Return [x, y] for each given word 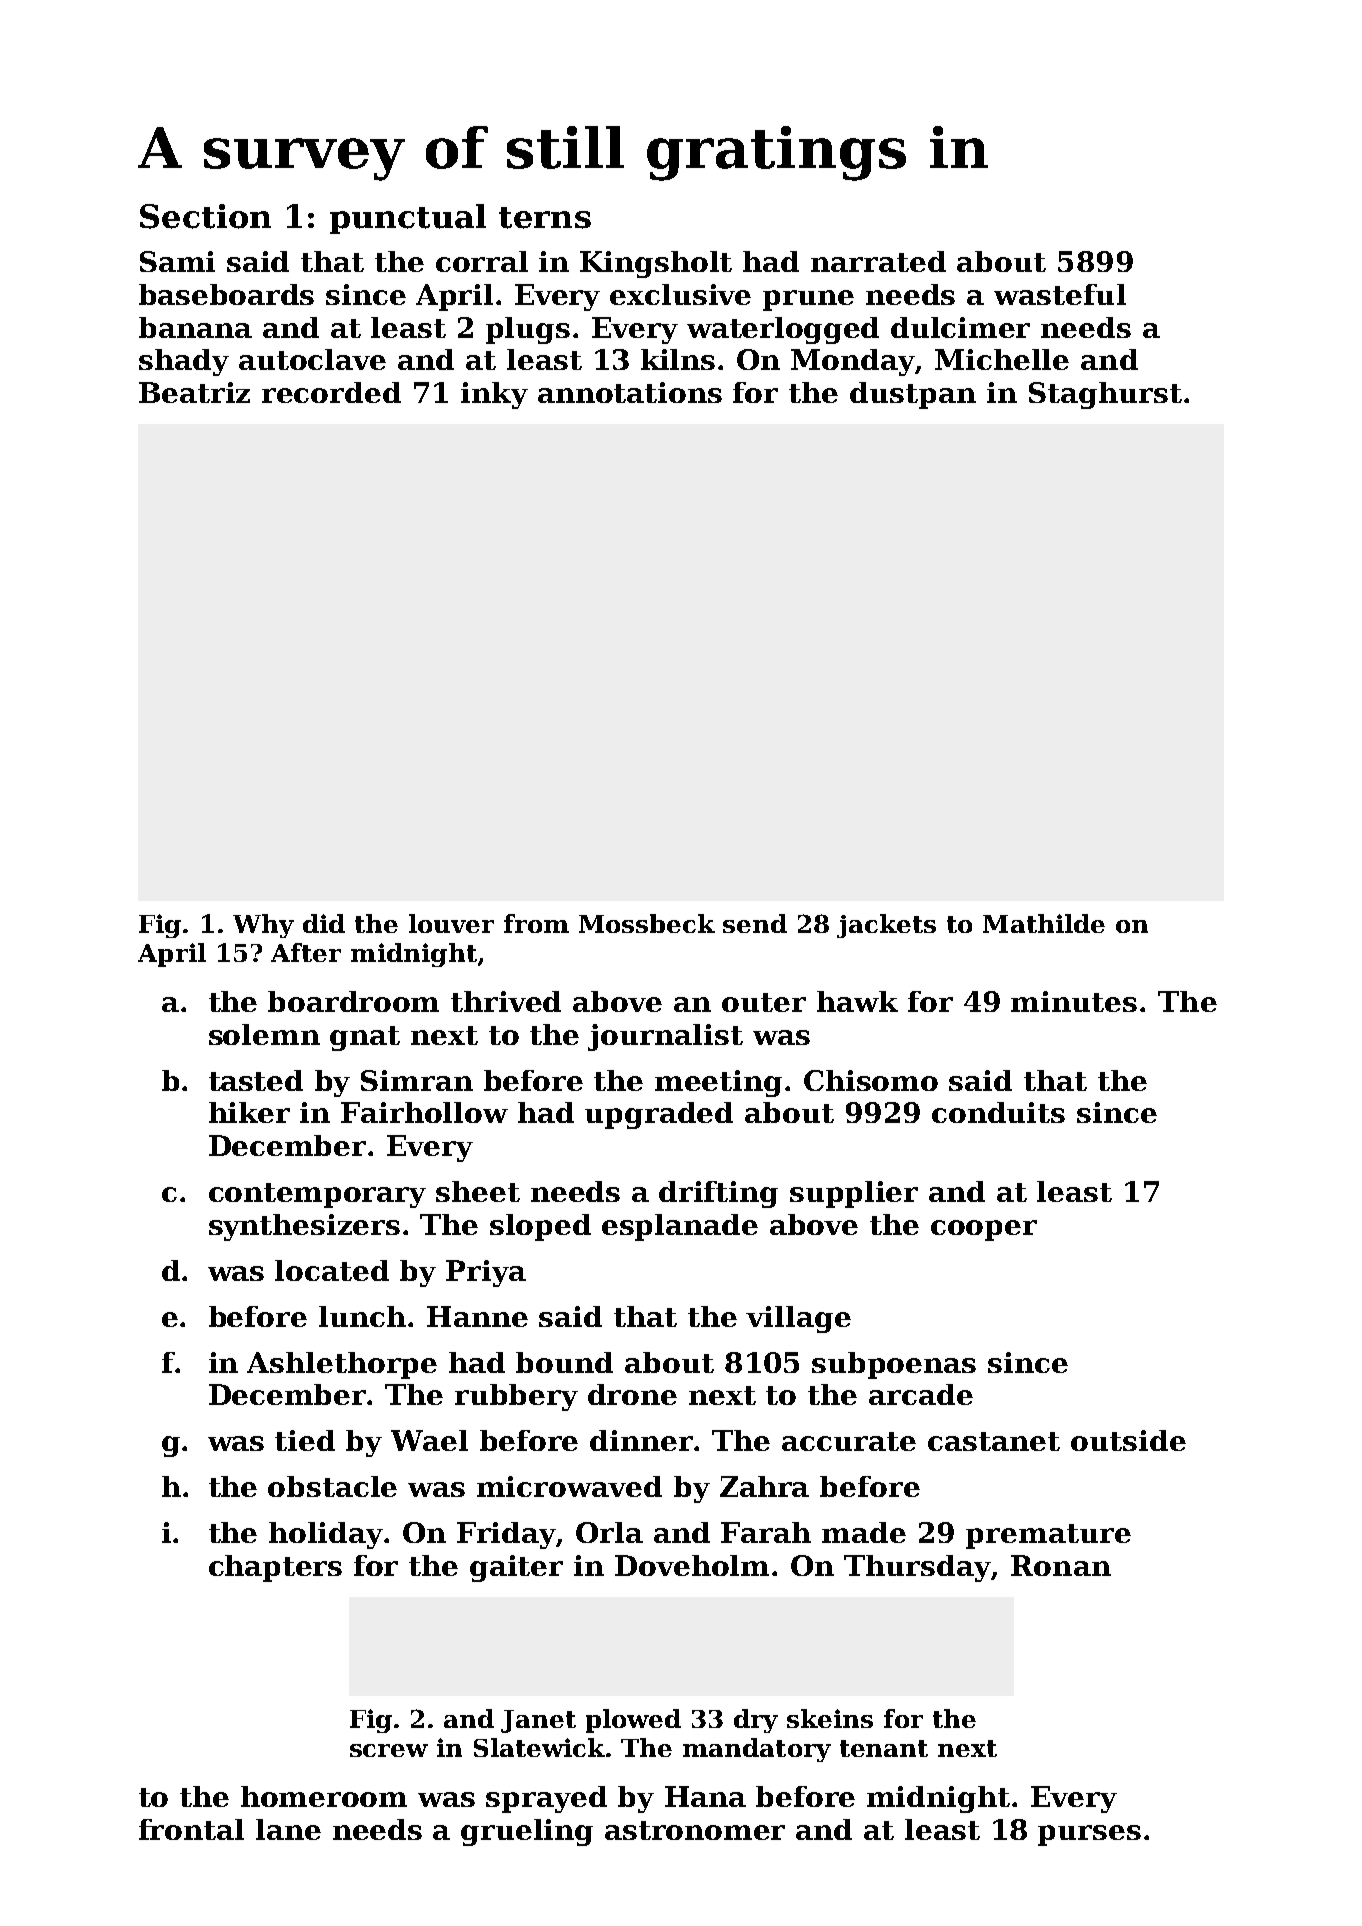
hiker [249, 1112]
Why [263, 926]
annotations [630, 392]
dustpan [913, 395]
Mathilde [1044, 923]
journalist [665, 1037]
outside [1128, 1440]
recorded [331, 392]
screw [389, 1750]
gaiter [516, 1568]
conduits [998, 1112]
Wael [429, 1440]
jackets [886, 926]
